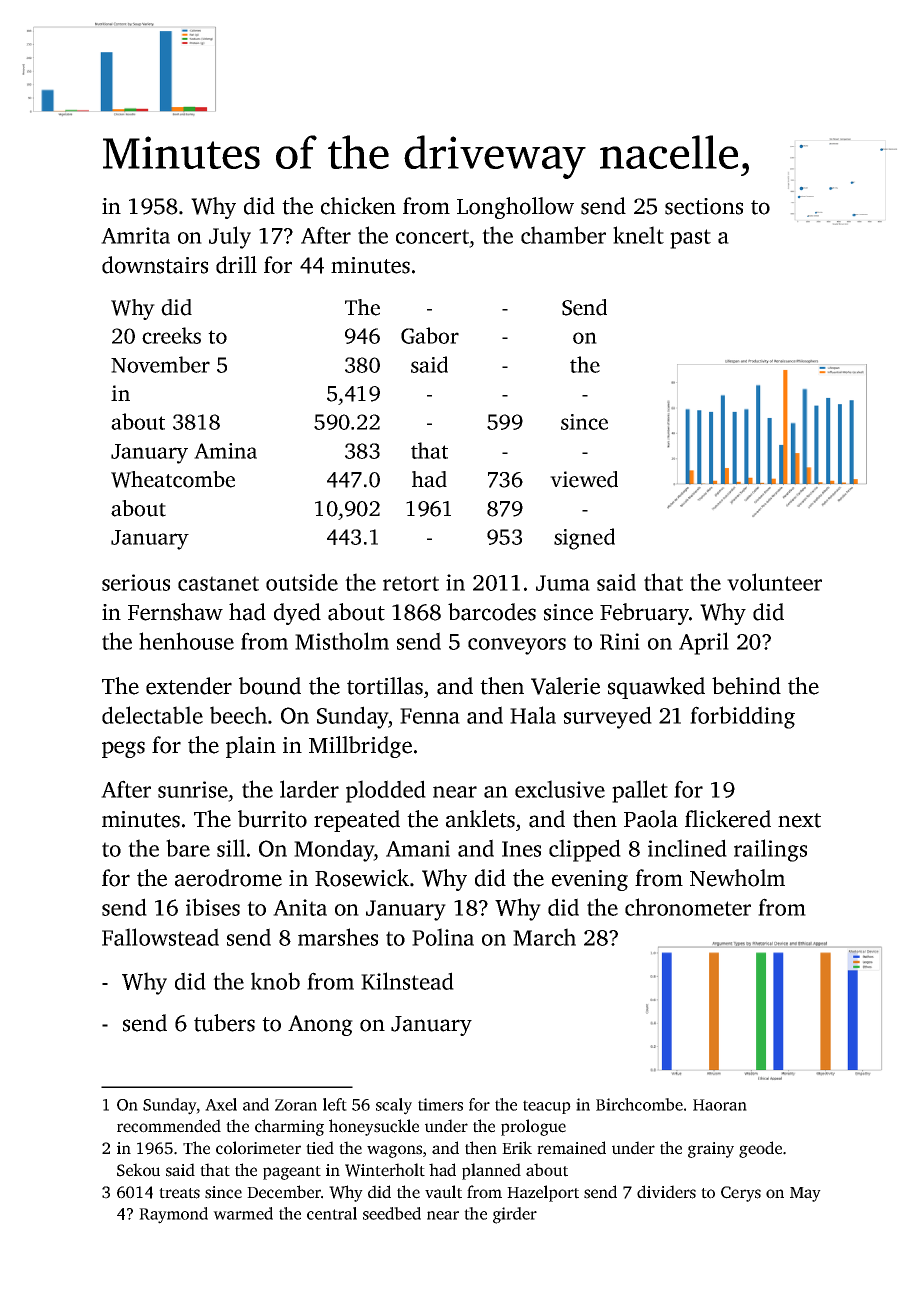 The image size is (924, 1311). What do you see at coordinates (440, 1104) in the document?
I see `timers` at bounding box center [440, 1104].
